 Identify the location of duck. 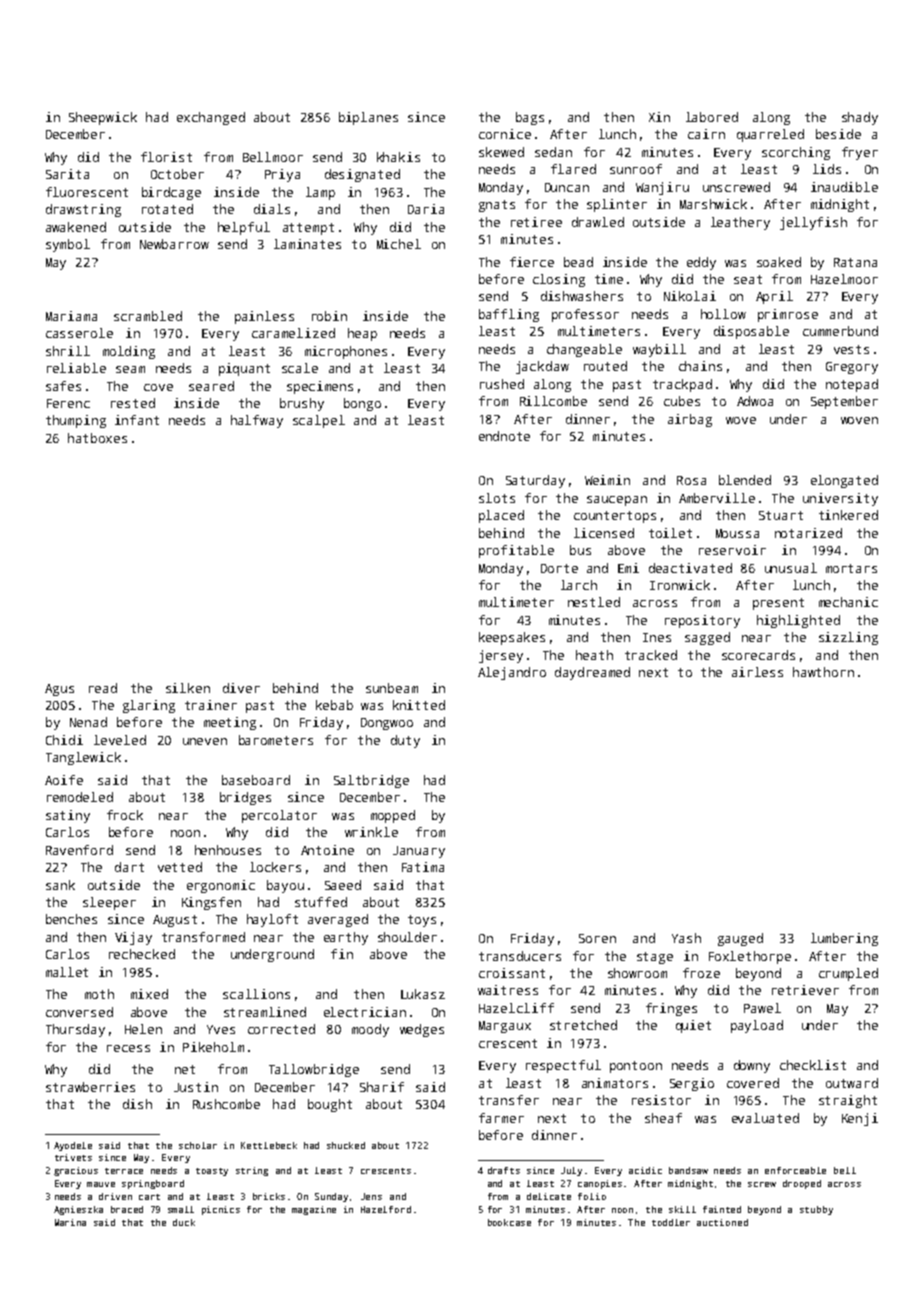
(184, 1222).
